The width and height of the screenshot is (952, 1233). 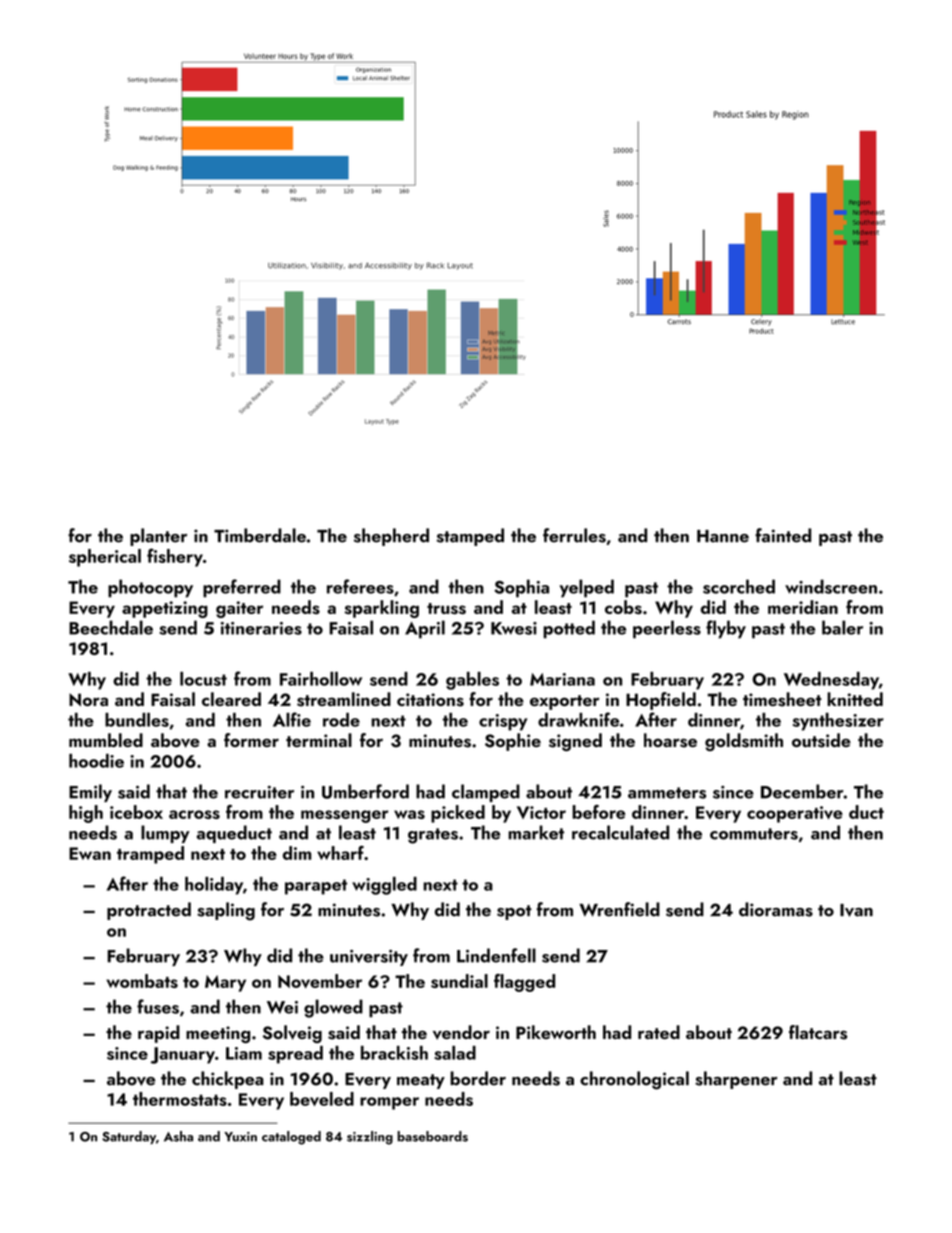 I want to click on Mary, so click(x=225, y=983).
